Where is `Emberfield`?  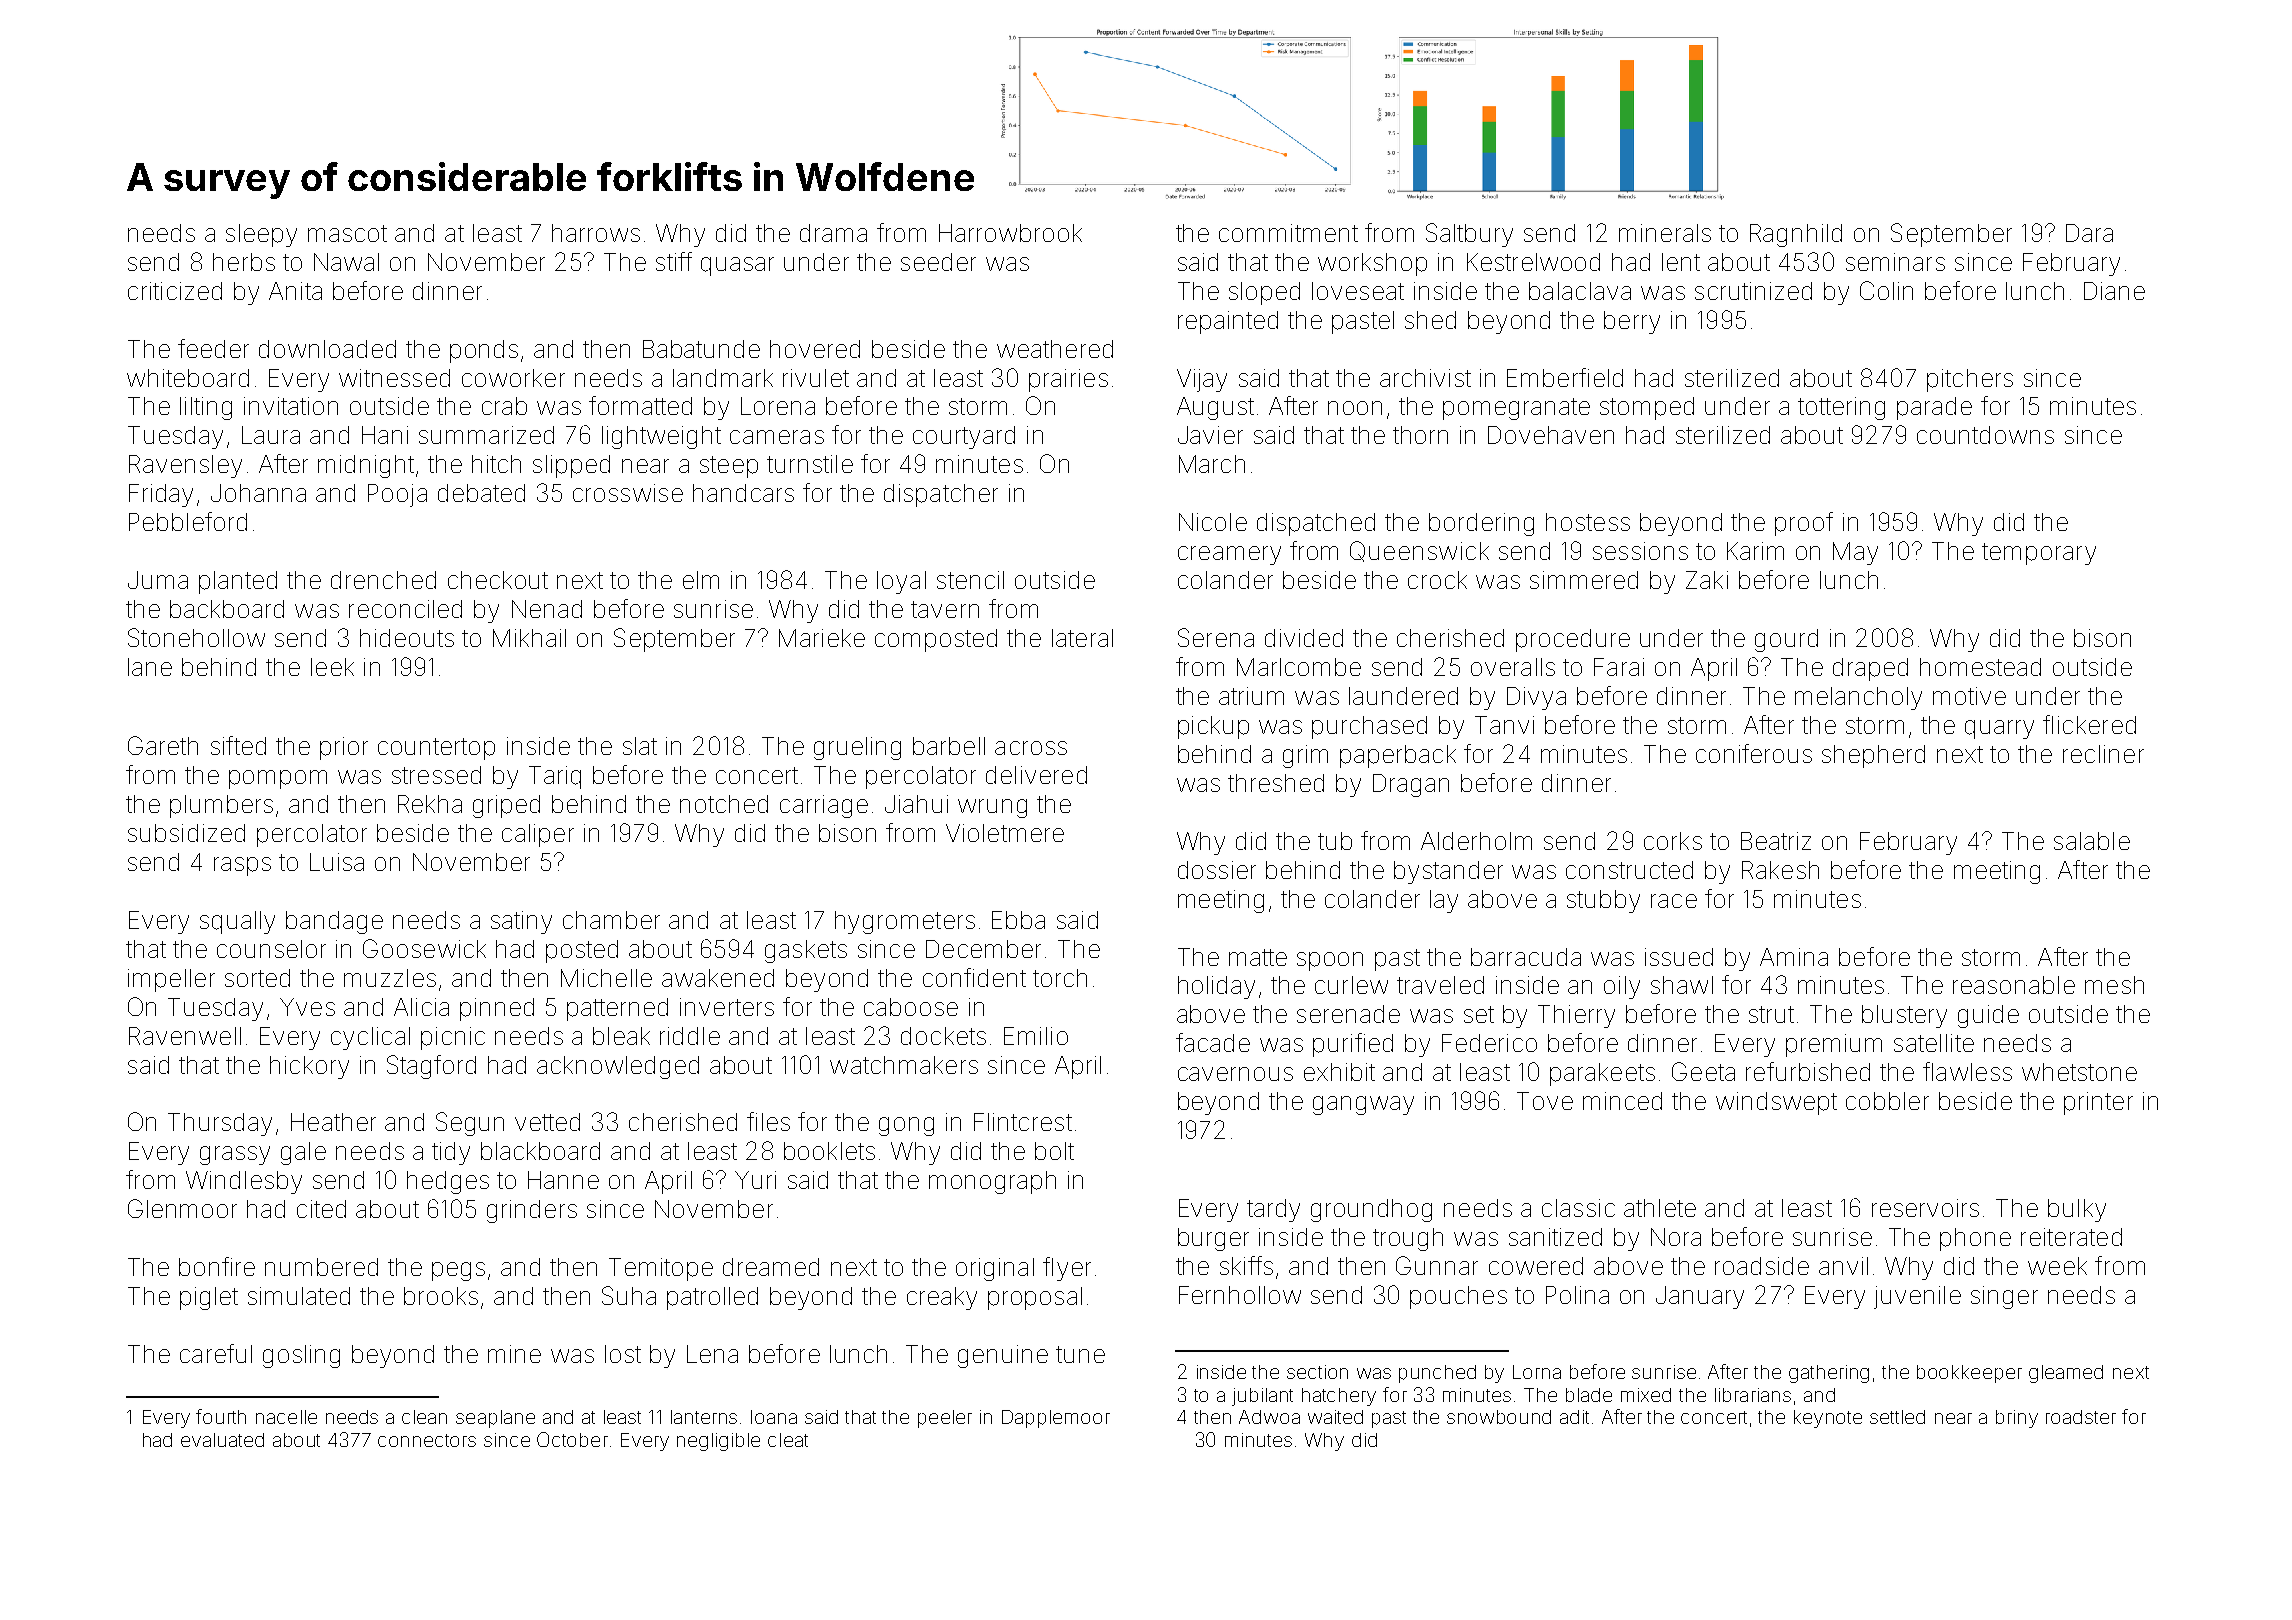
Emberfield is located at coordinates (1565, 377).
